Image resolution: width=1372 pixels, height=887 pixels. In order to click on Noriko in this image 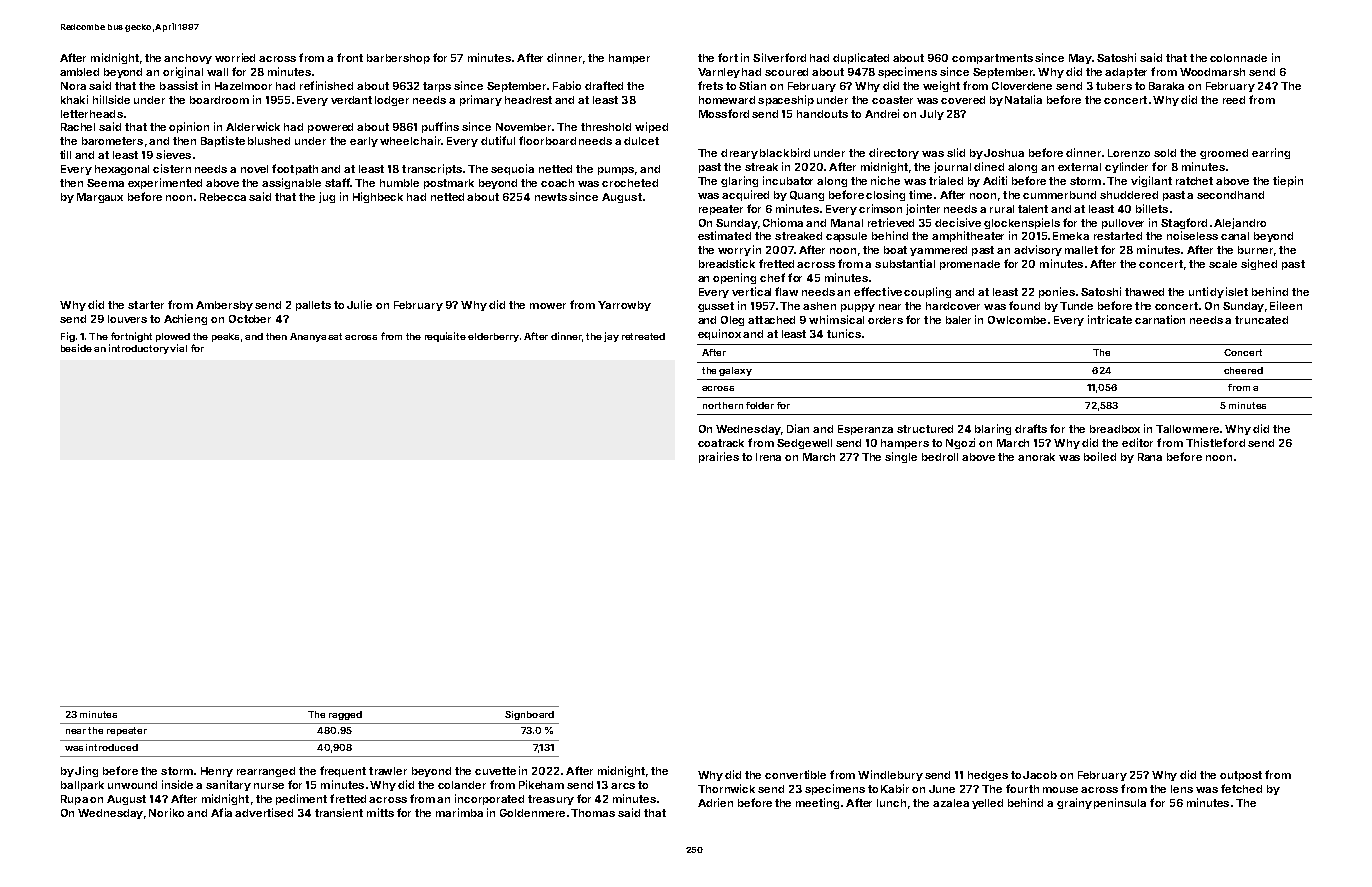, I will do `click(166, 812)`.
